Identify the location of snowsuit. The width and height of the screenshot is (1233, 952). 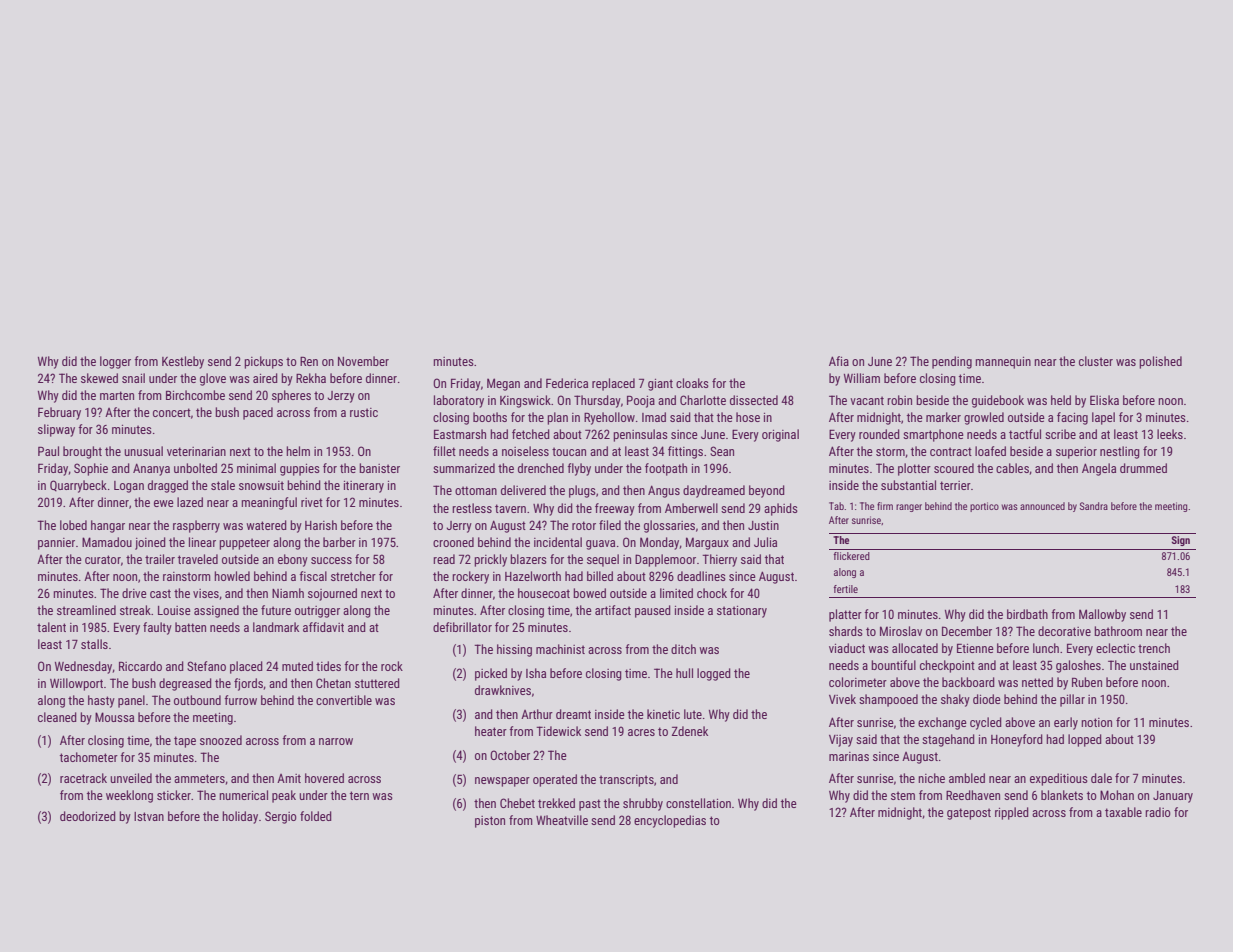
(261, 485).
